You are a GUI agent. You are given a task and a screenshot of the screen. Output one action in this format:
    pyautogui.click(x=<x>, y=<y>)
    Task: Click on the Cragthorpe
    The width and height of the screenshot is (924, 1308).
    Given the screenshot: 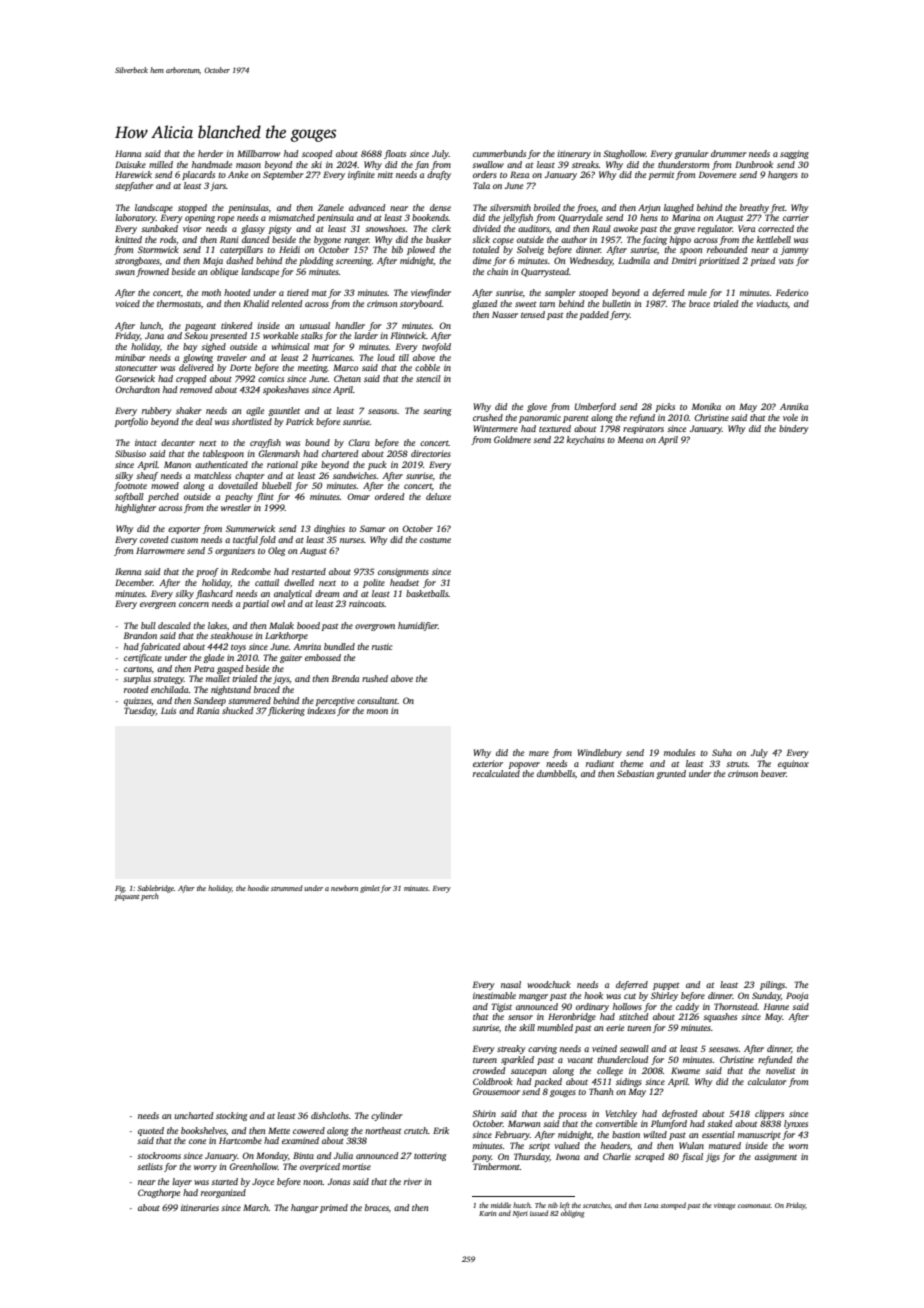 What is the action you would take?
    pyautogui.click(x=159, y=1193)
